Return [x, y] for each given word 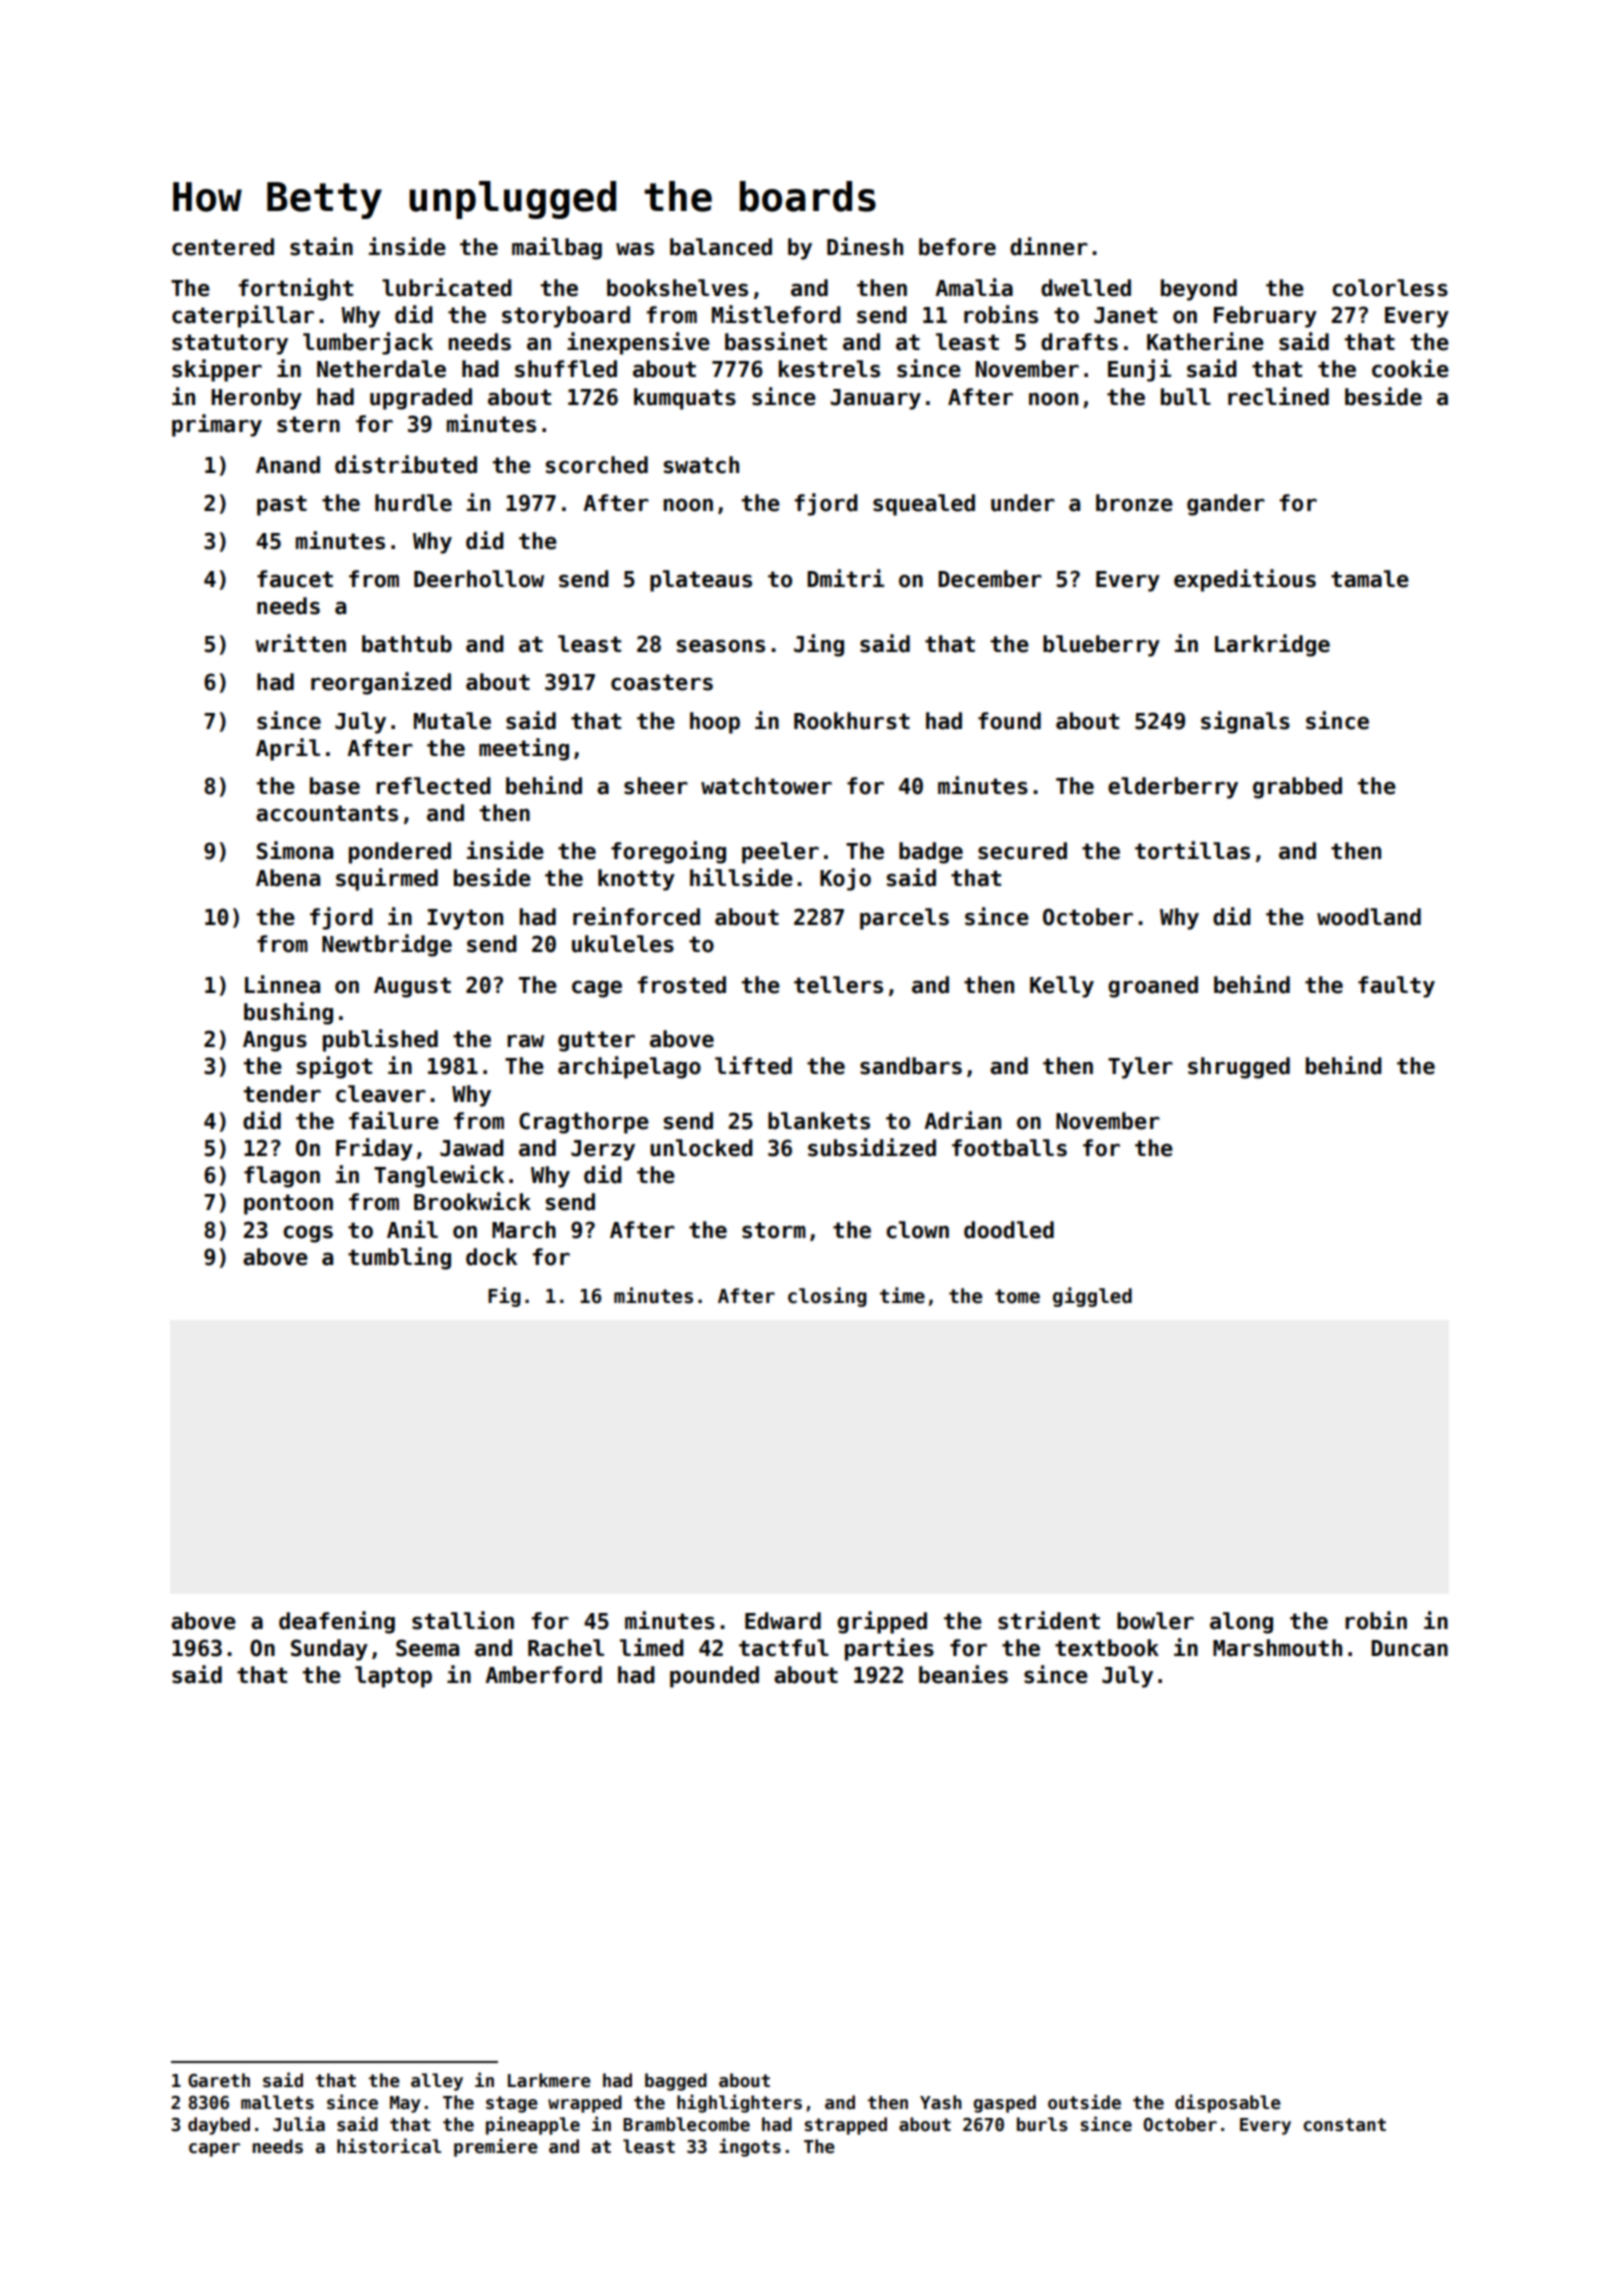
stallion [463, 1620]
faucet [295, 579]
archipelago [629, 1067]
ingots [750, 2147]
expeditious [1245, 580]
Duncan [1409, 1648]
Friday [374, 1149]
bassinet [776, 341]
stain [321, 246]
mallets [277, 2102]
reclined [1278, 396]
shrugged [1239, 1068]
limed [652, 1647]
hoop [715, 723]
